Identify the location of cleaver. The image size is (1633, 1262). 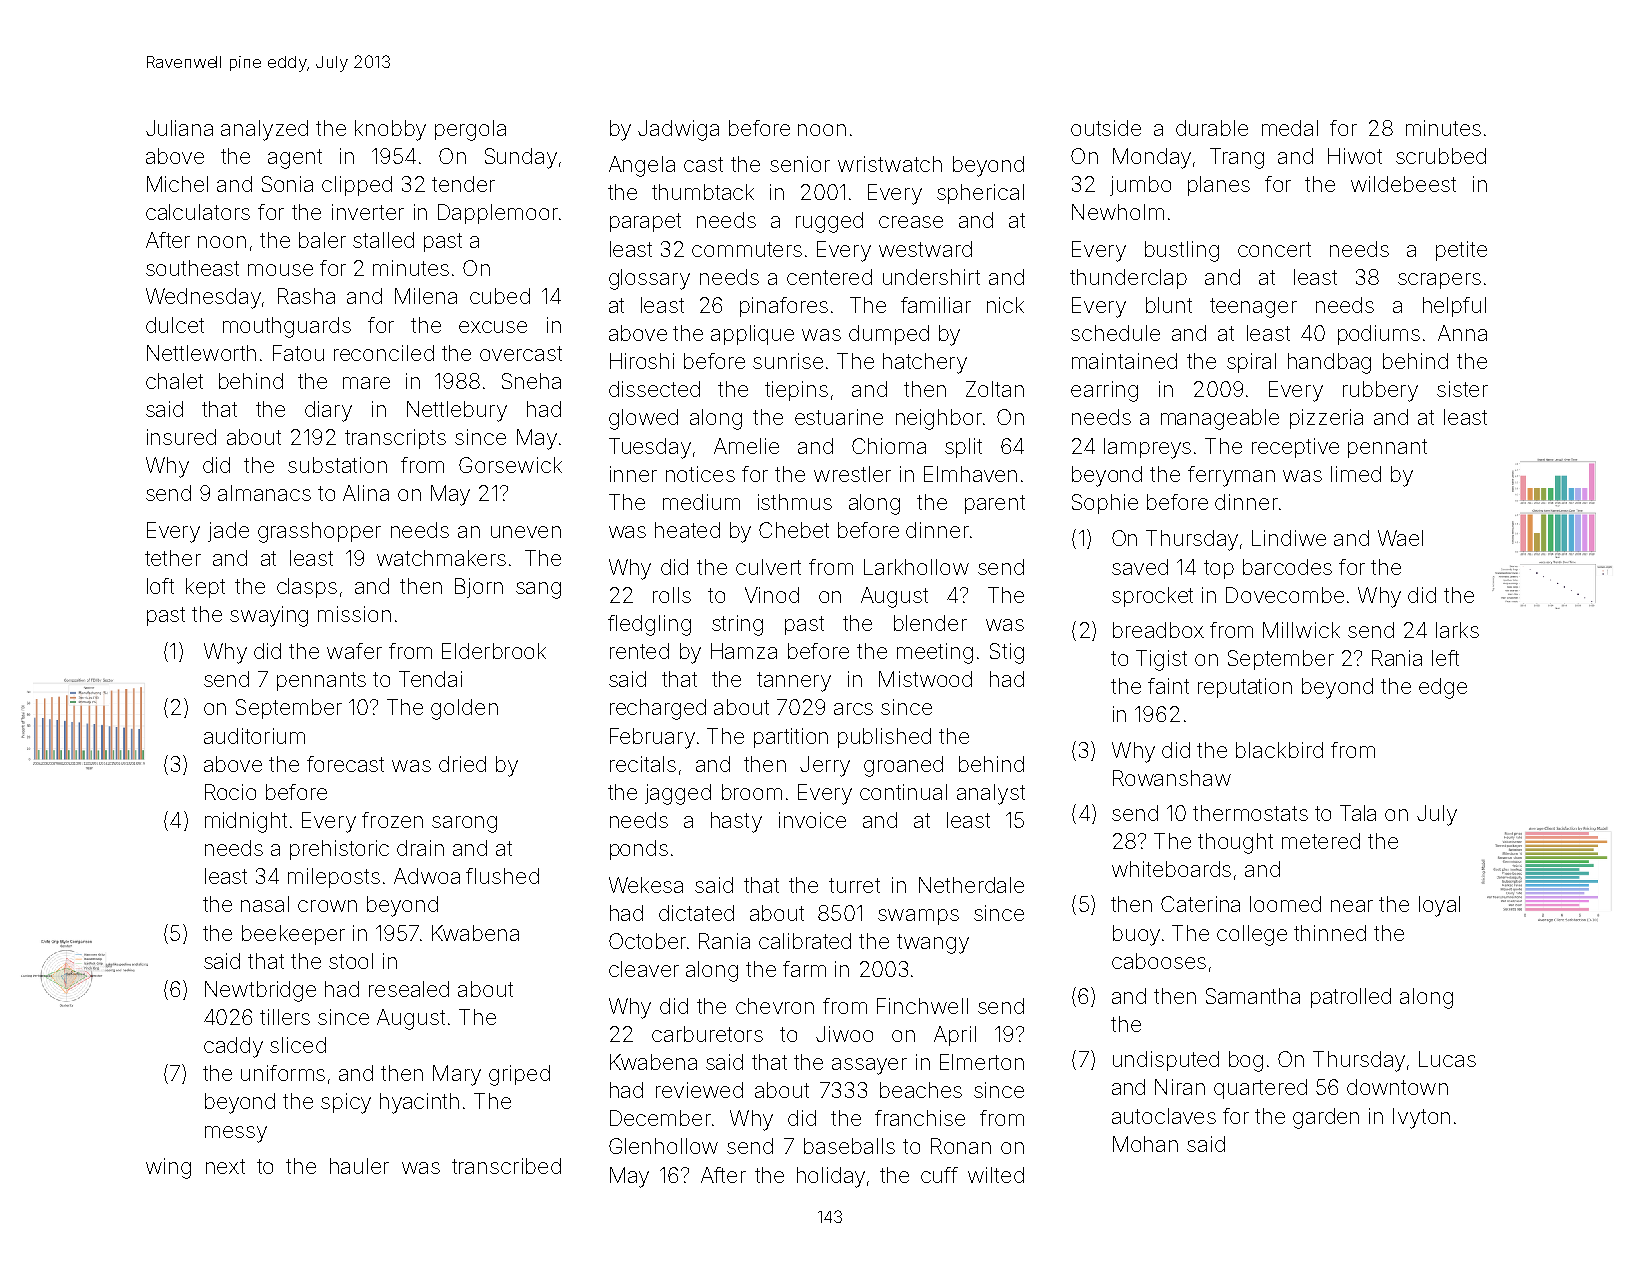
(644, 969).
